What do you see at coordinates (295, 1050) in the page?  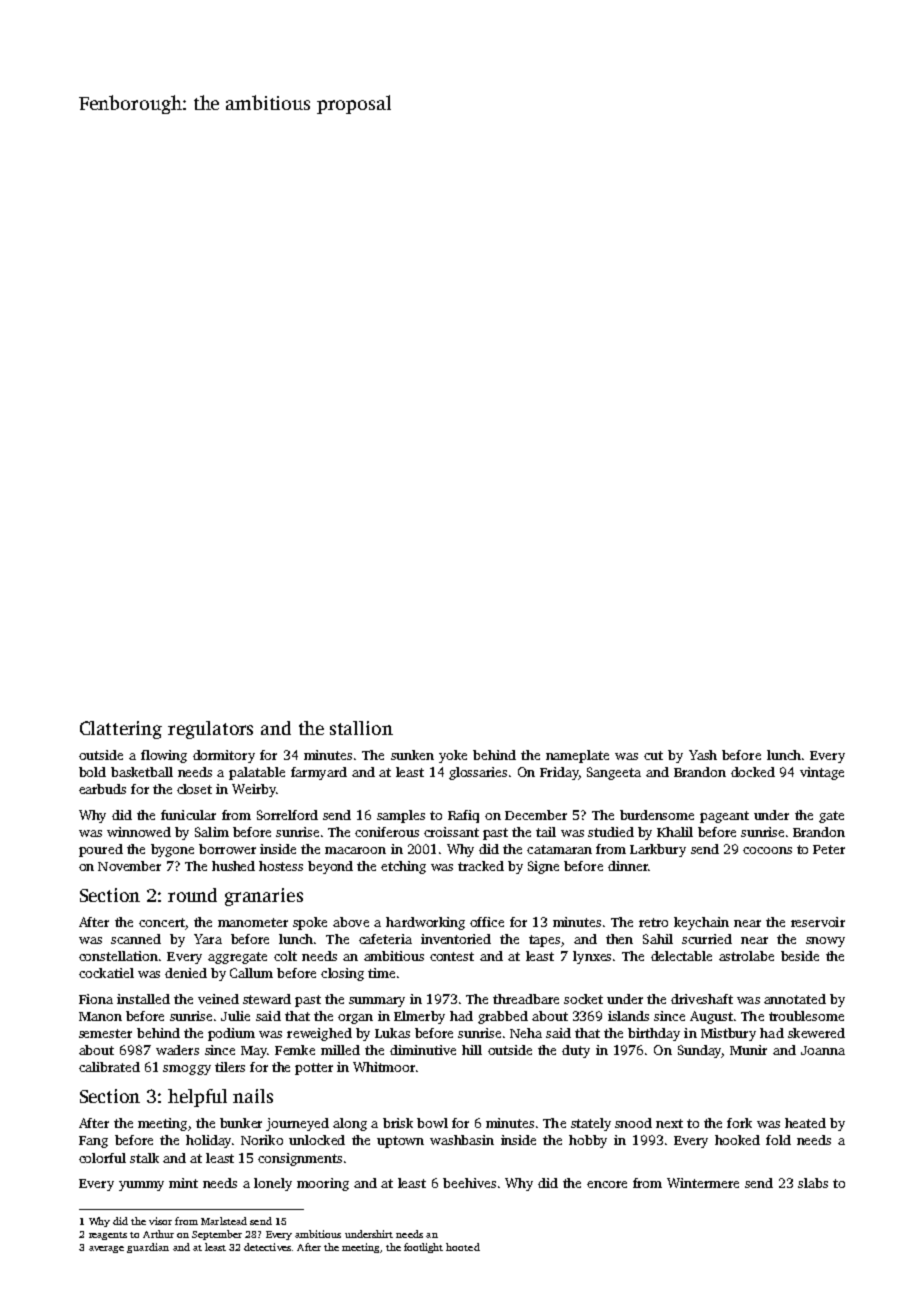 I see `Femke` at bounding box center [295, 1050].
